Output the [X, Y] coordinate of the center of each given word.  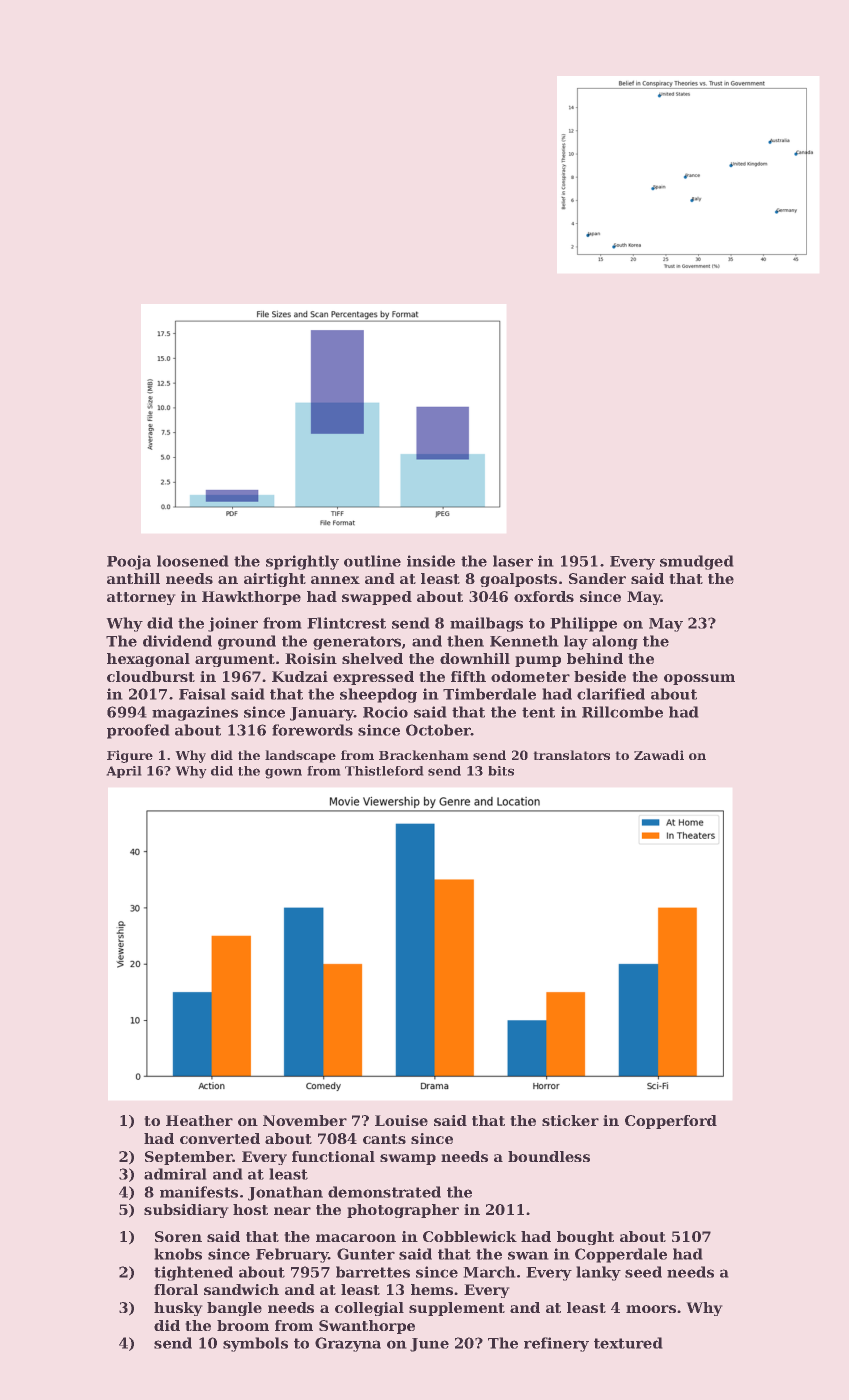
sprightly [302, 562]
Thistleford [384, 771]
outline [372, 561]
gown [283, 773]
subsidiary [186, 1211]
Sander [597, 578]
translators [571, 755]
